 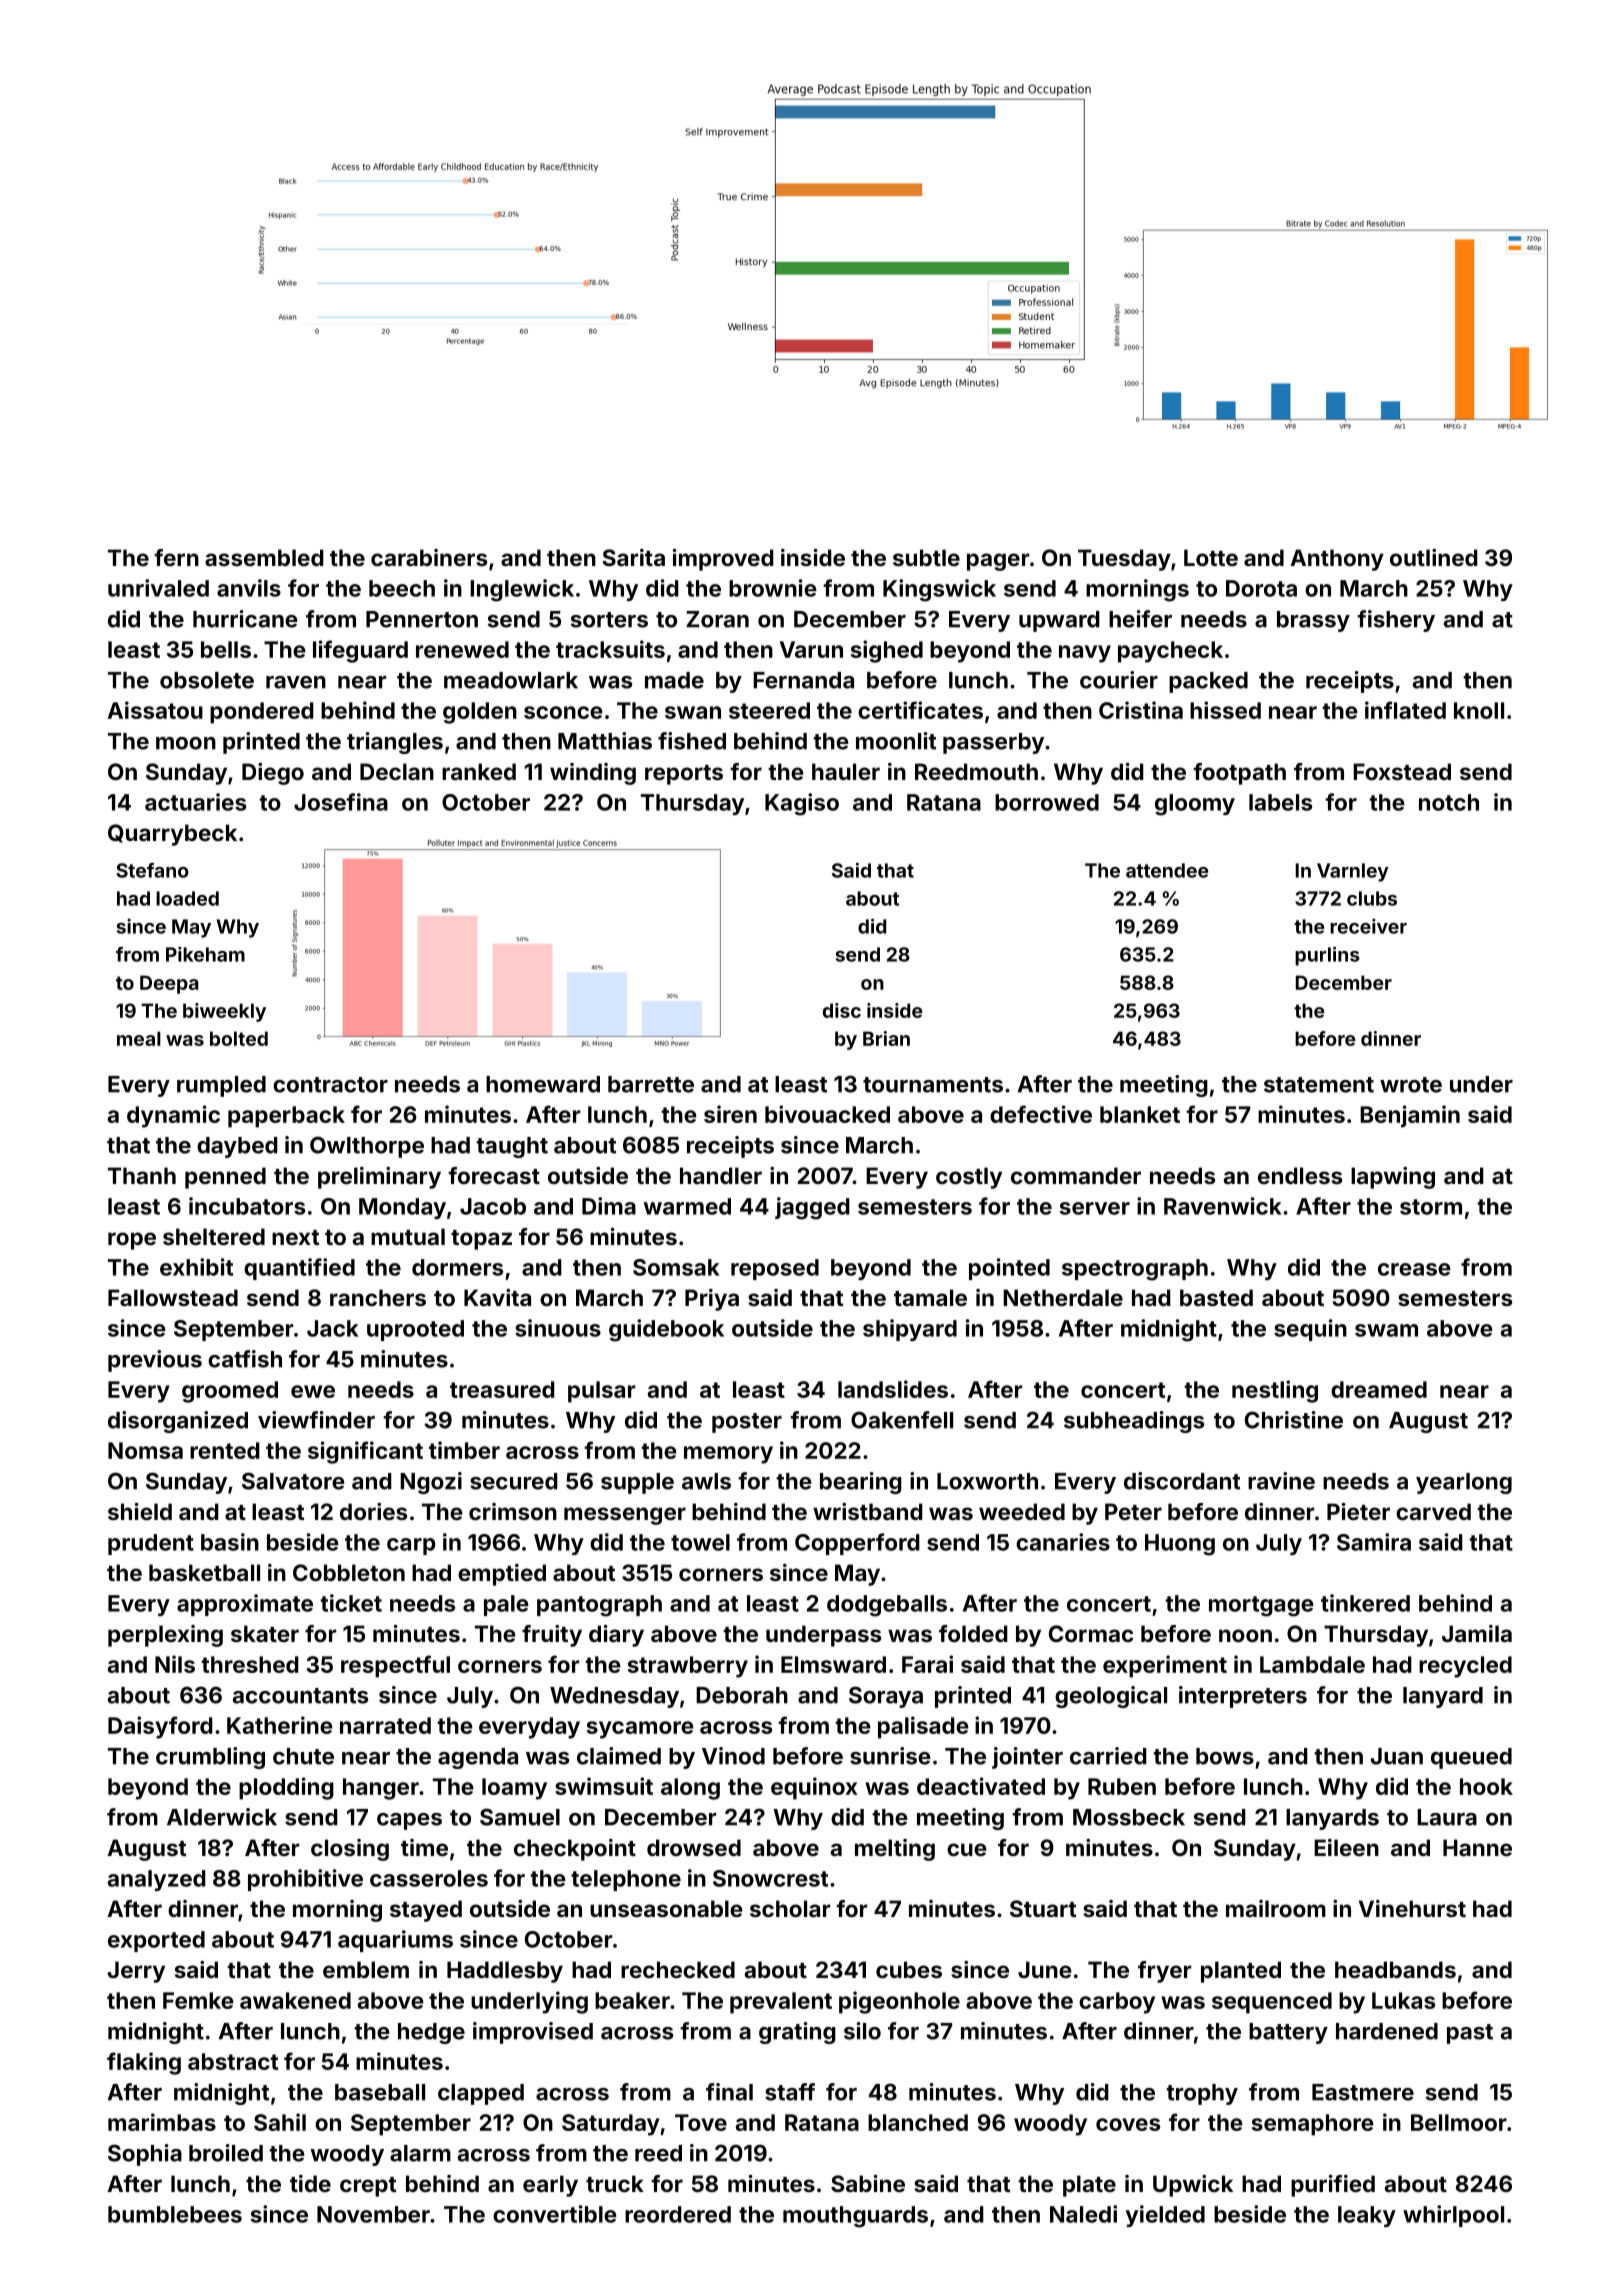 What do you see at coordinates (886, 1038) in the image?
I see `Brian` at bounding box center [886, 1038].
